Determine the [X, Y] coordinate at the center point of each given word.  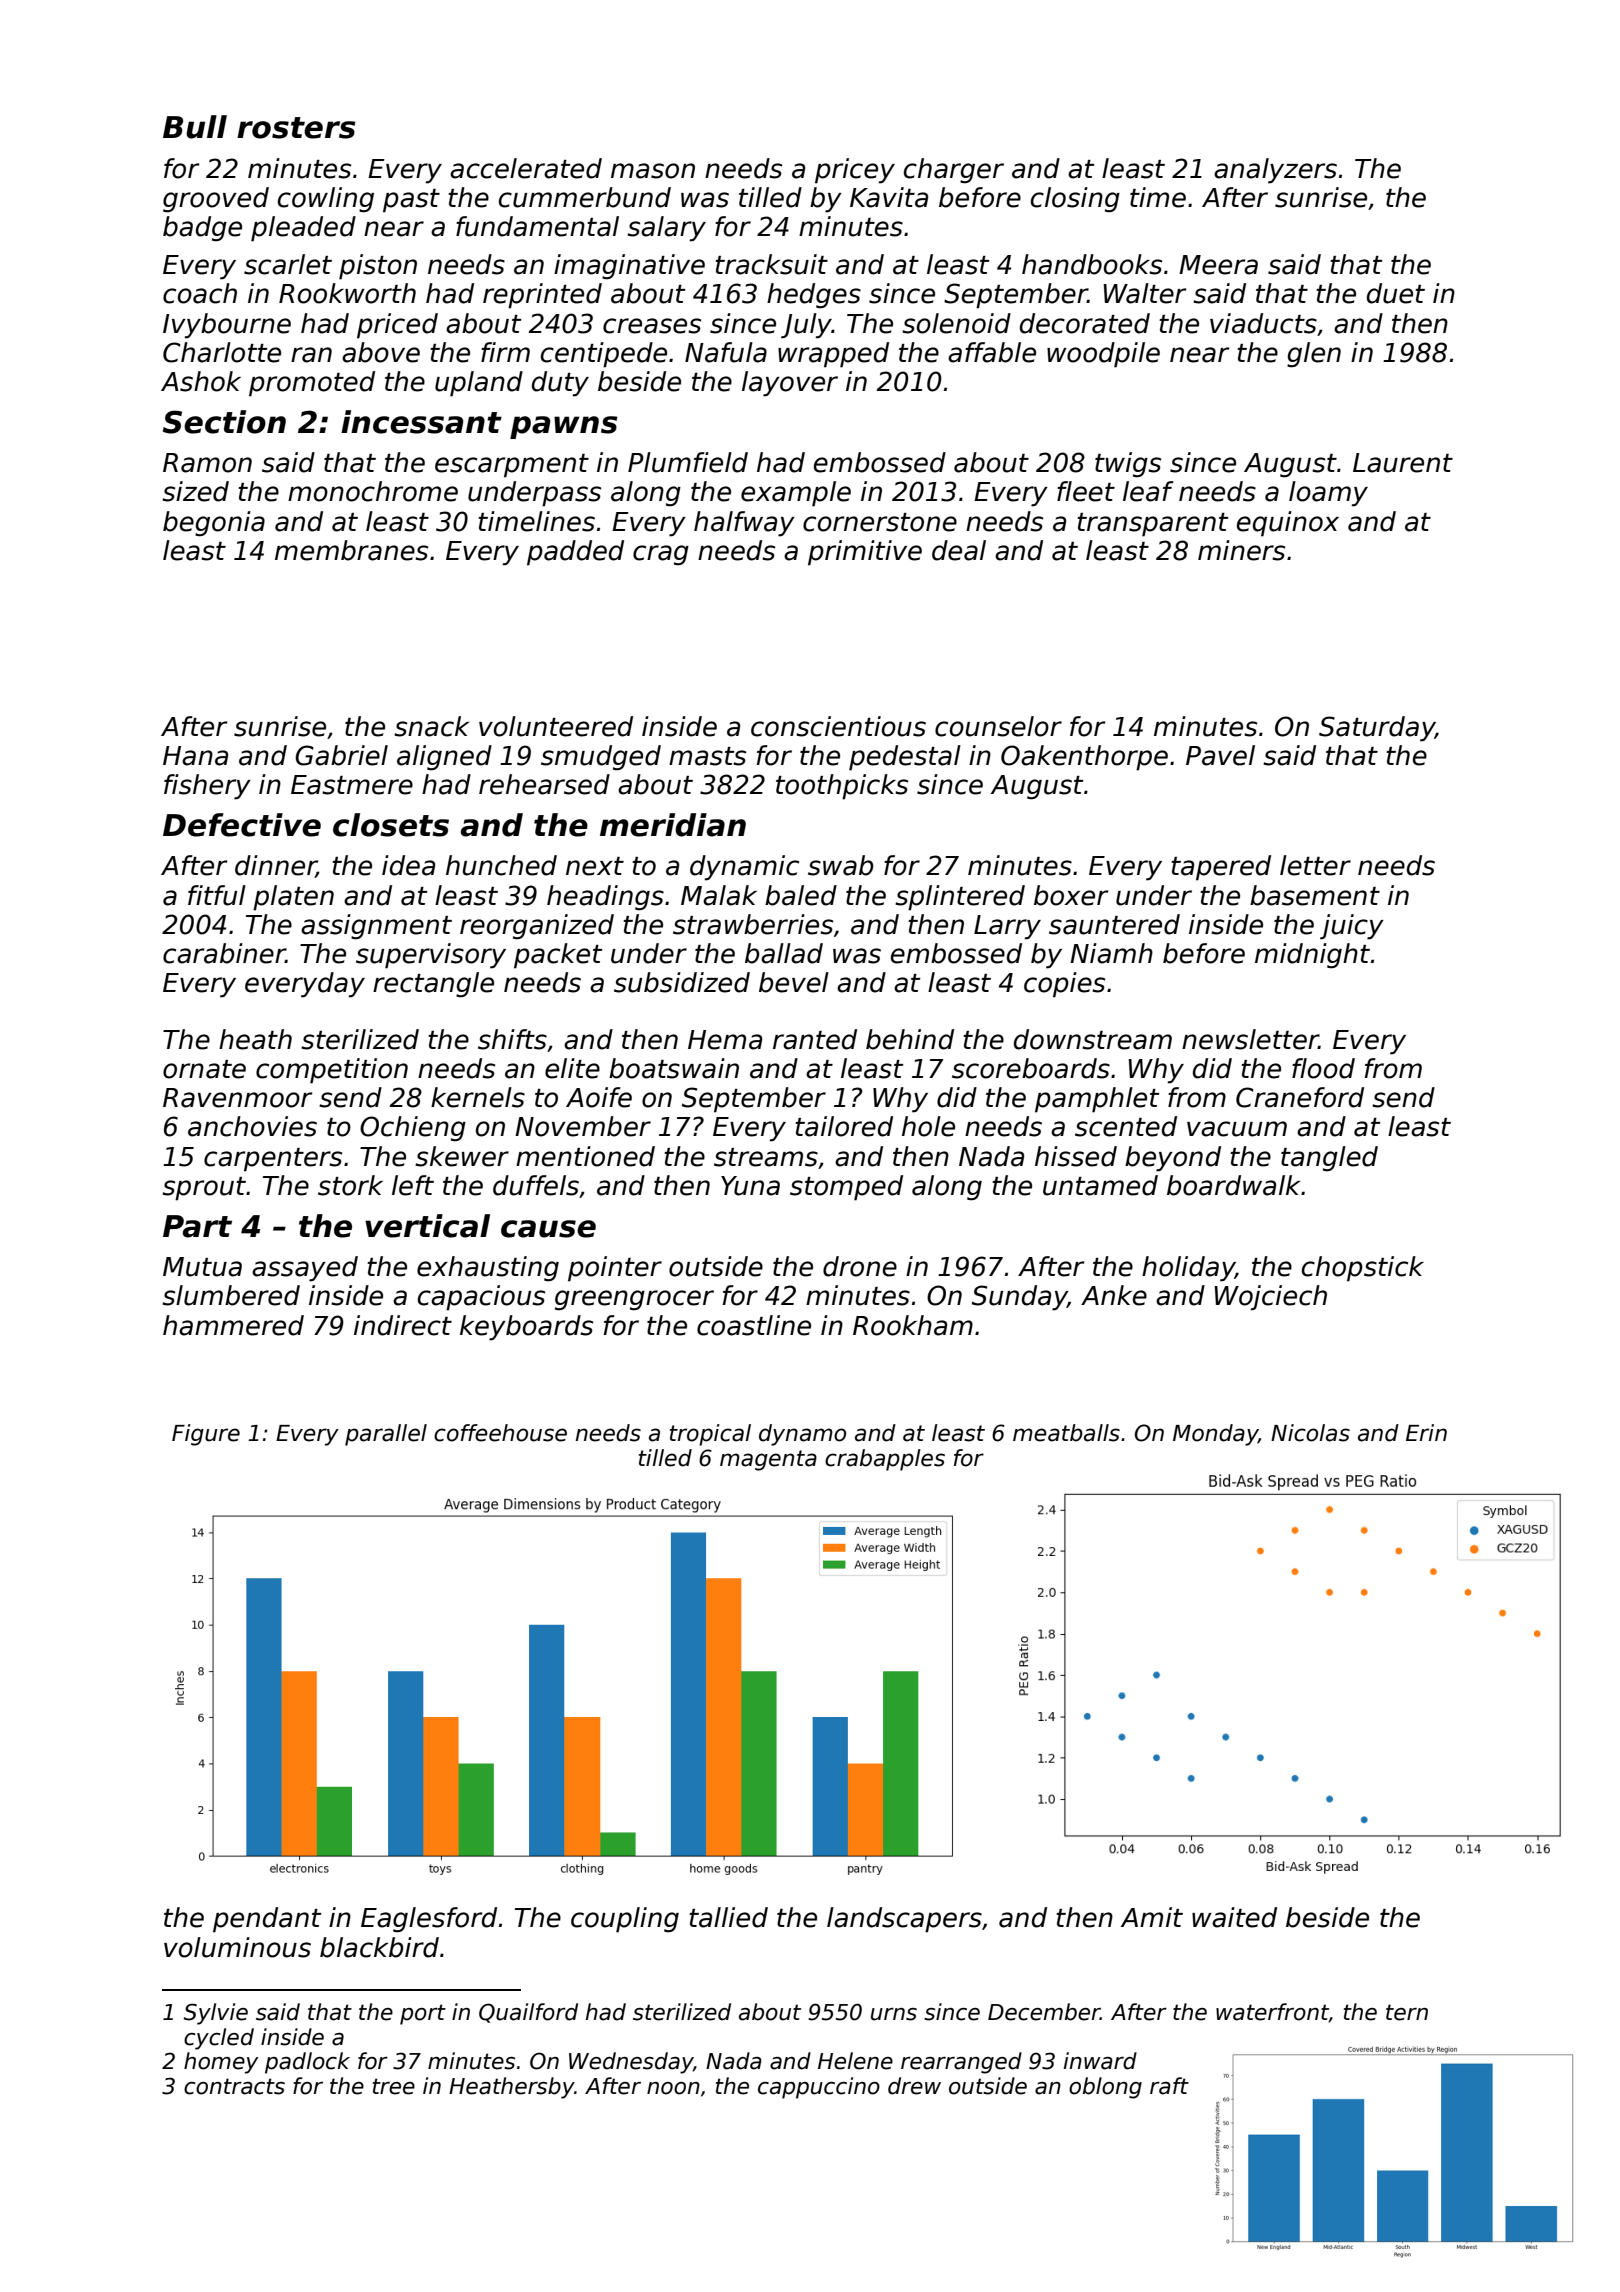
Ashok [201, 381]
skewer [462, 1156]
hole [928, 1126]
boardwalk [1233, 1185]
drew [914, 2086]
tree [394, 2086]
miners [1241, 550]
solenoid [956, 323]
